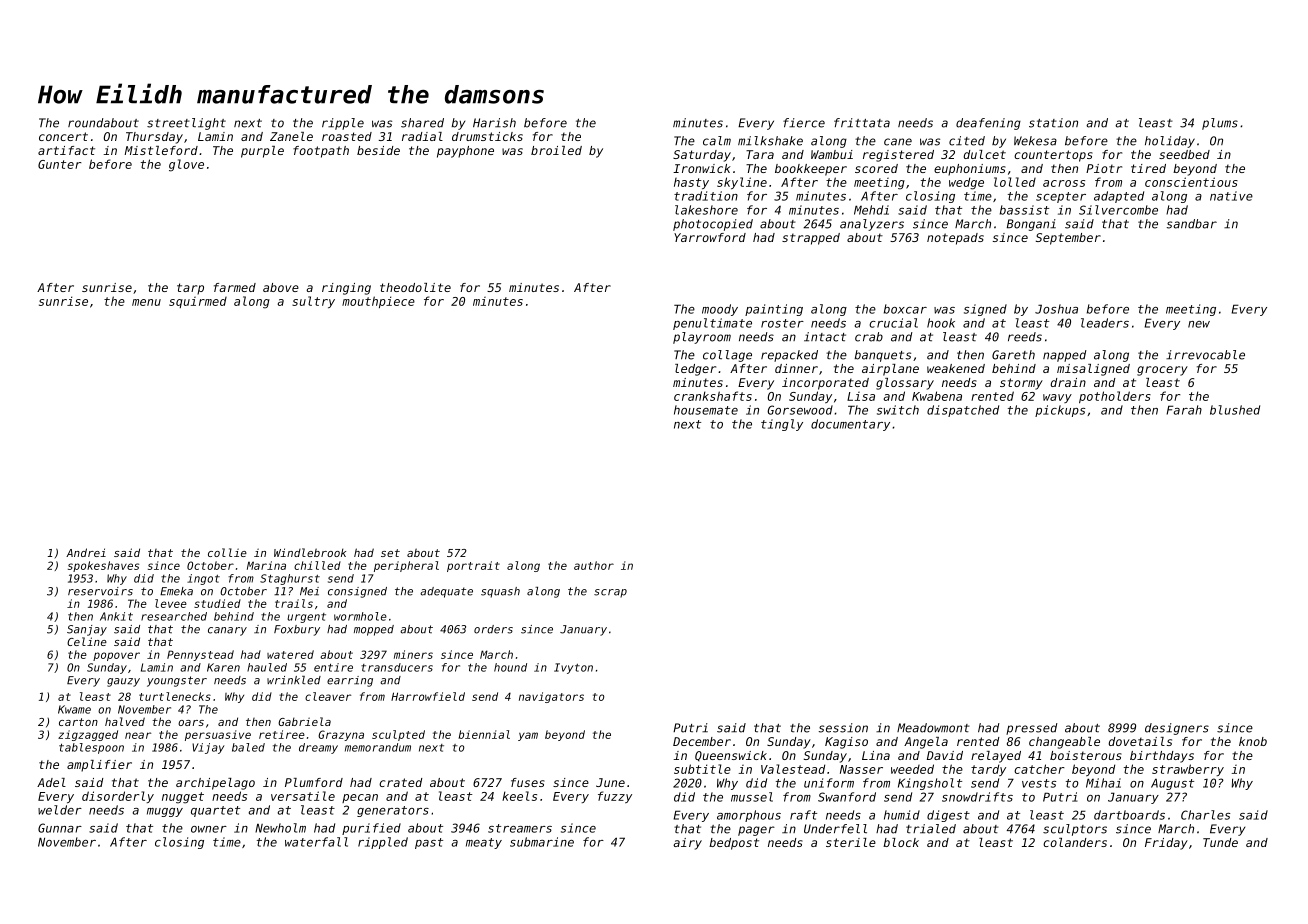 This screenshot has width=1308, height=924. I want to click on station, so click(1053, 123).
